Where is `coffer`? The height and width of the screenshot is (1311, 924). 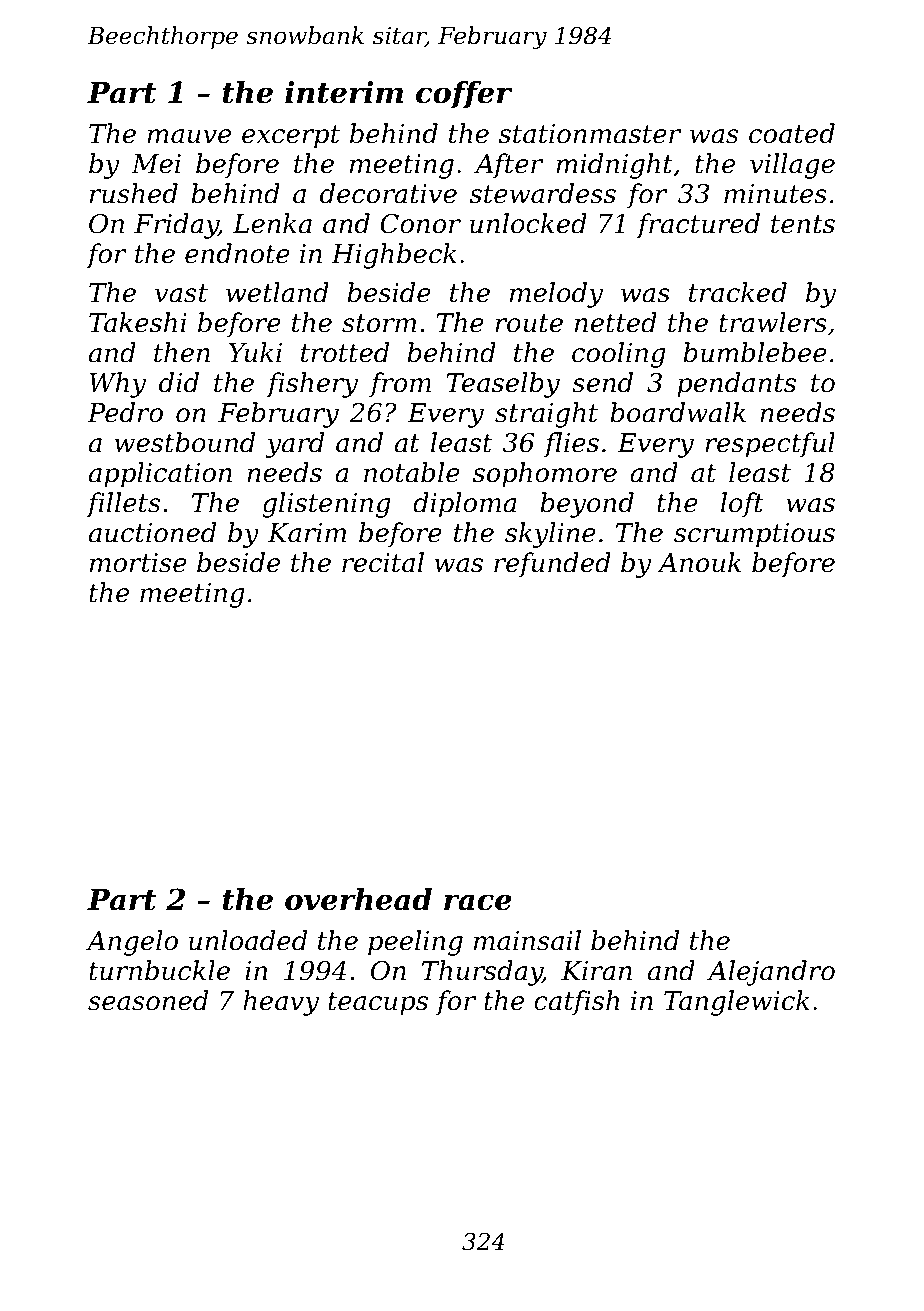 coffer is located at coordinates (464, 95).
